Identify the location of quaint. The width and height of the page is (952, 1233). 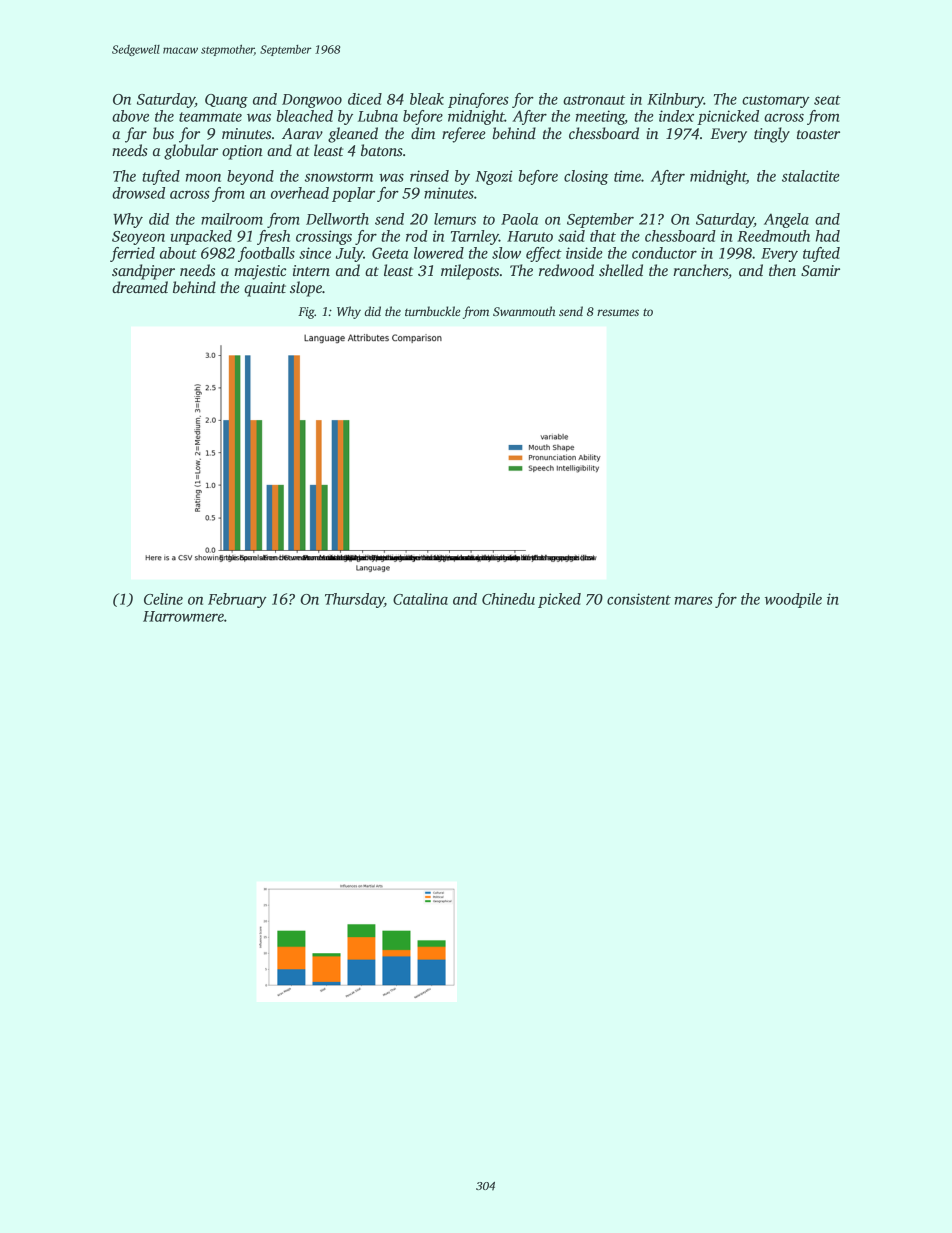
(265, 289).
